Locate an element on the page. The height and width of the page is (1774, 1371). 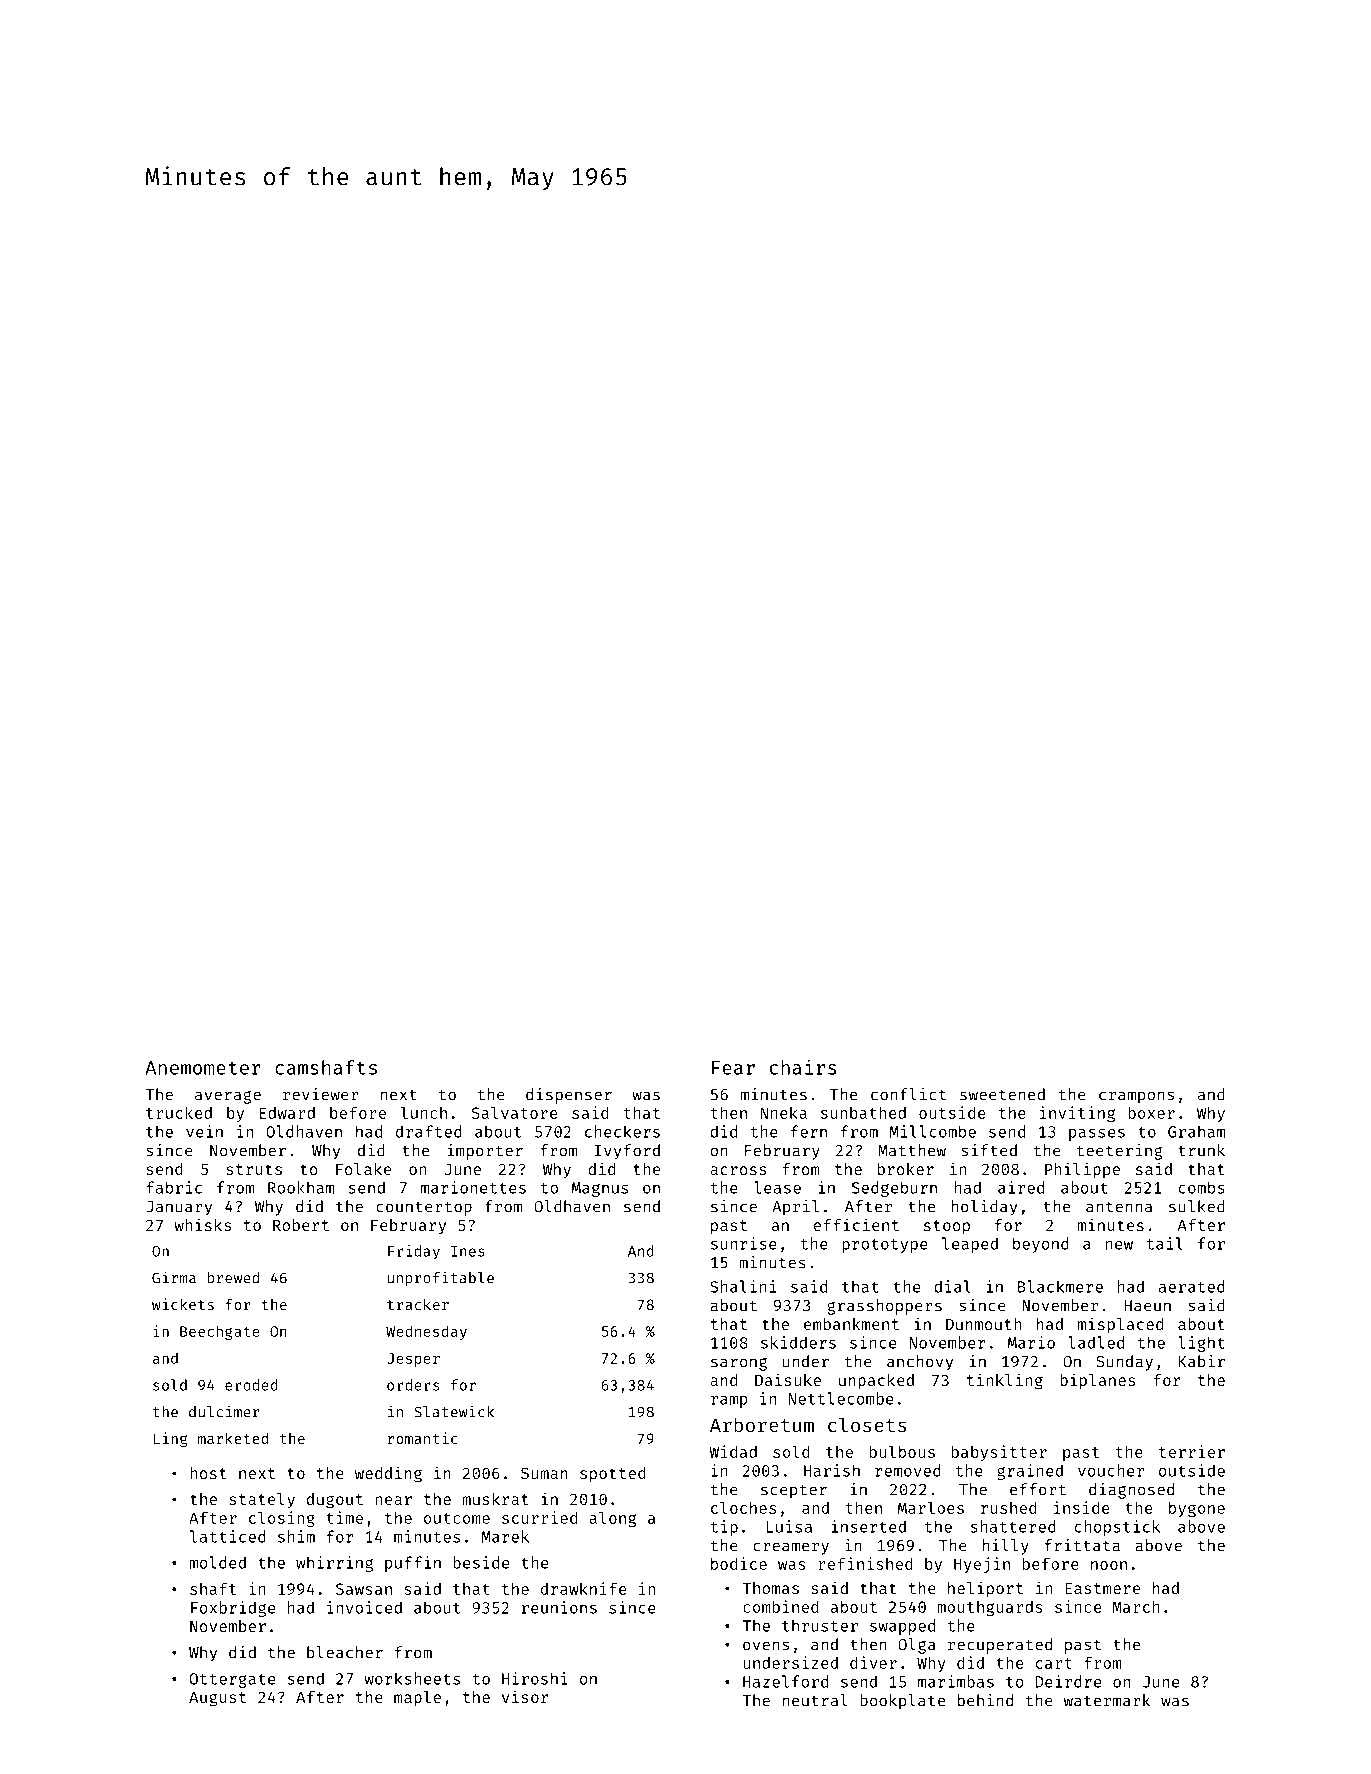
marketed is located at coordinates (233, 1438).
